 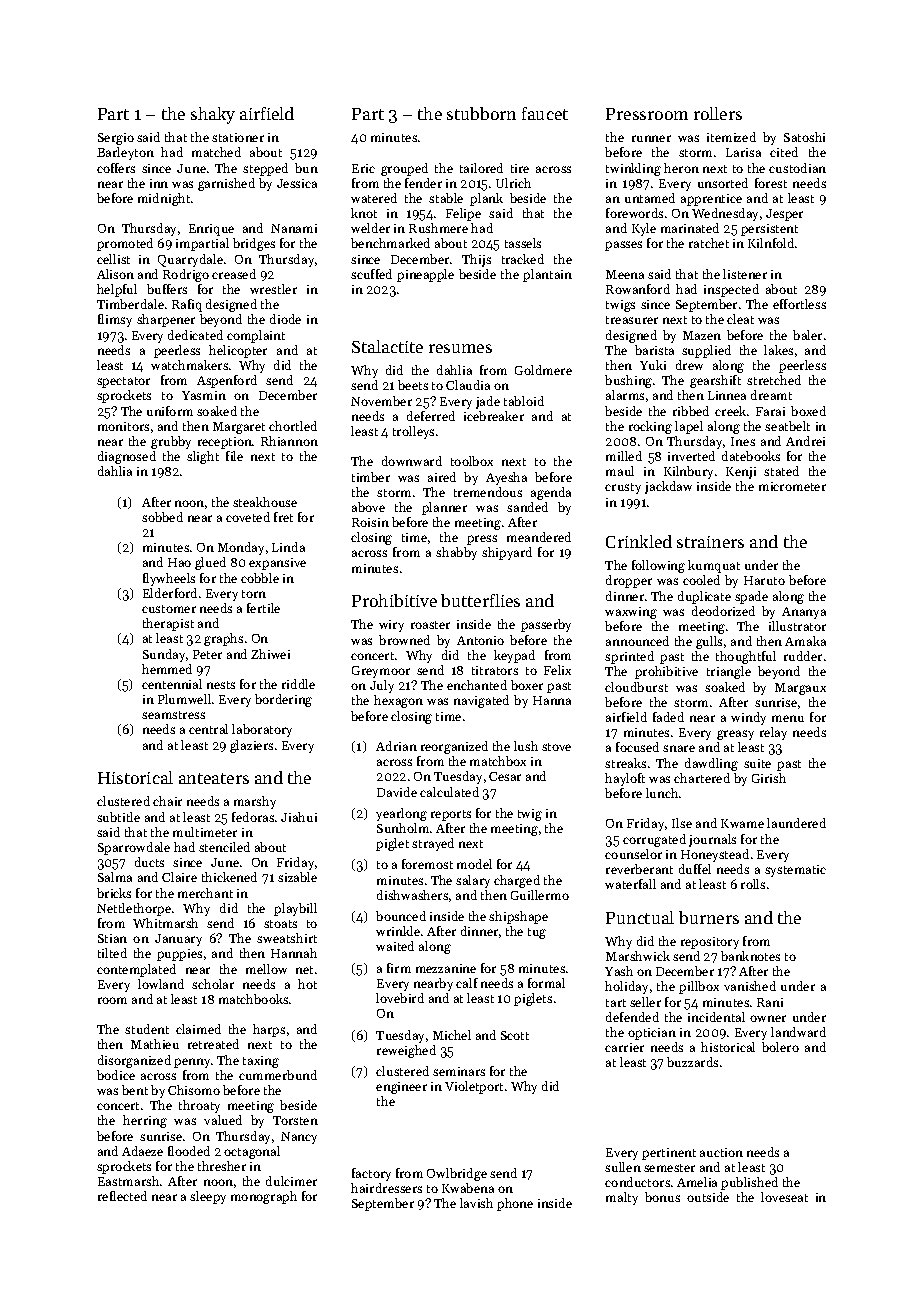 What do you see at coordinates (807, 335) in the screenshot?
I see `baler` at bounding box center [807, 335].
